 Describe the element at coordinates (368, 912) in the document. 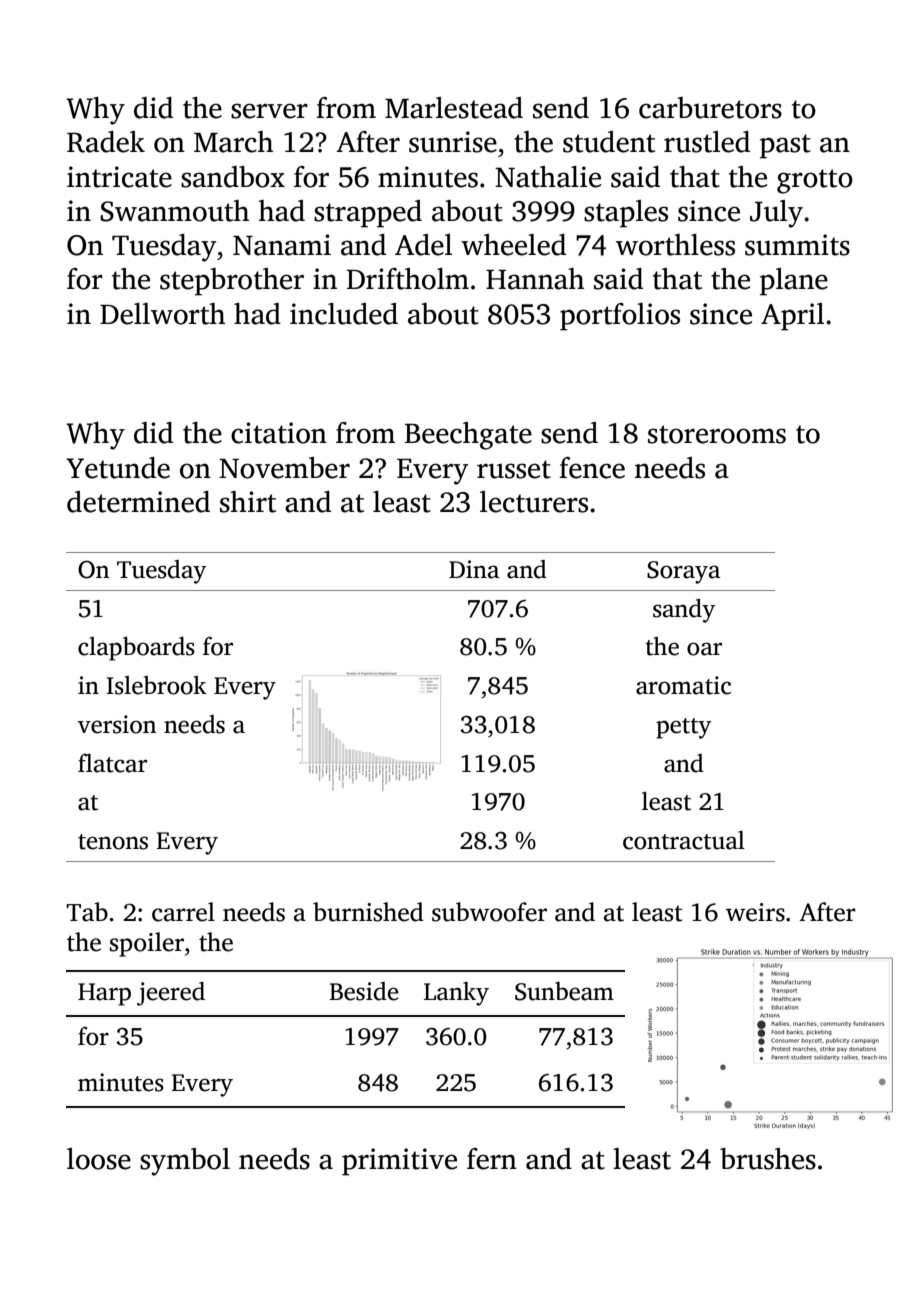

I see `burnished` at that location.
